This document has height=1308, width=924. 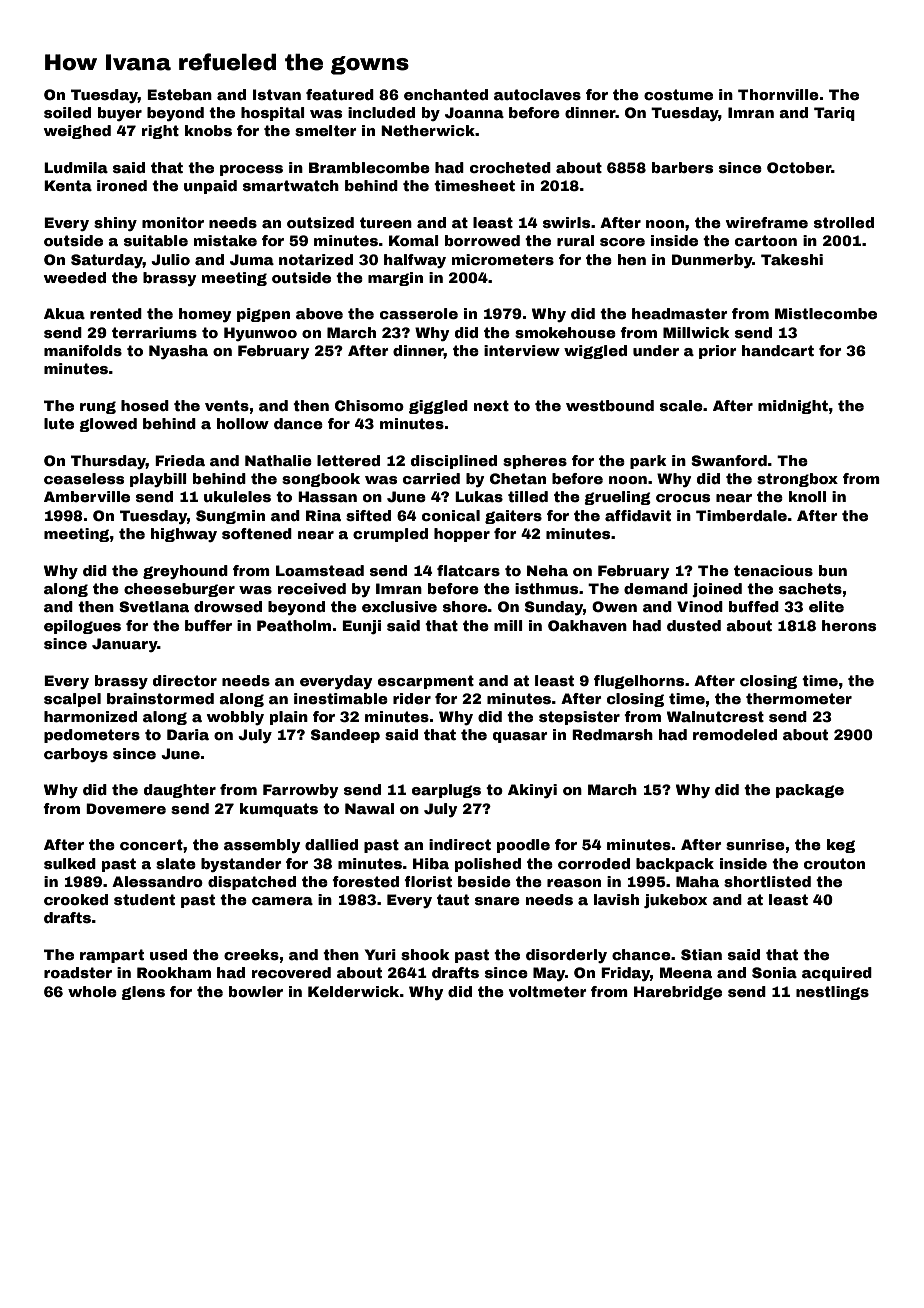 What do you see at coordinates (778, 94) in the document?
I see `Thornville` at bounding box center [778, 94].
